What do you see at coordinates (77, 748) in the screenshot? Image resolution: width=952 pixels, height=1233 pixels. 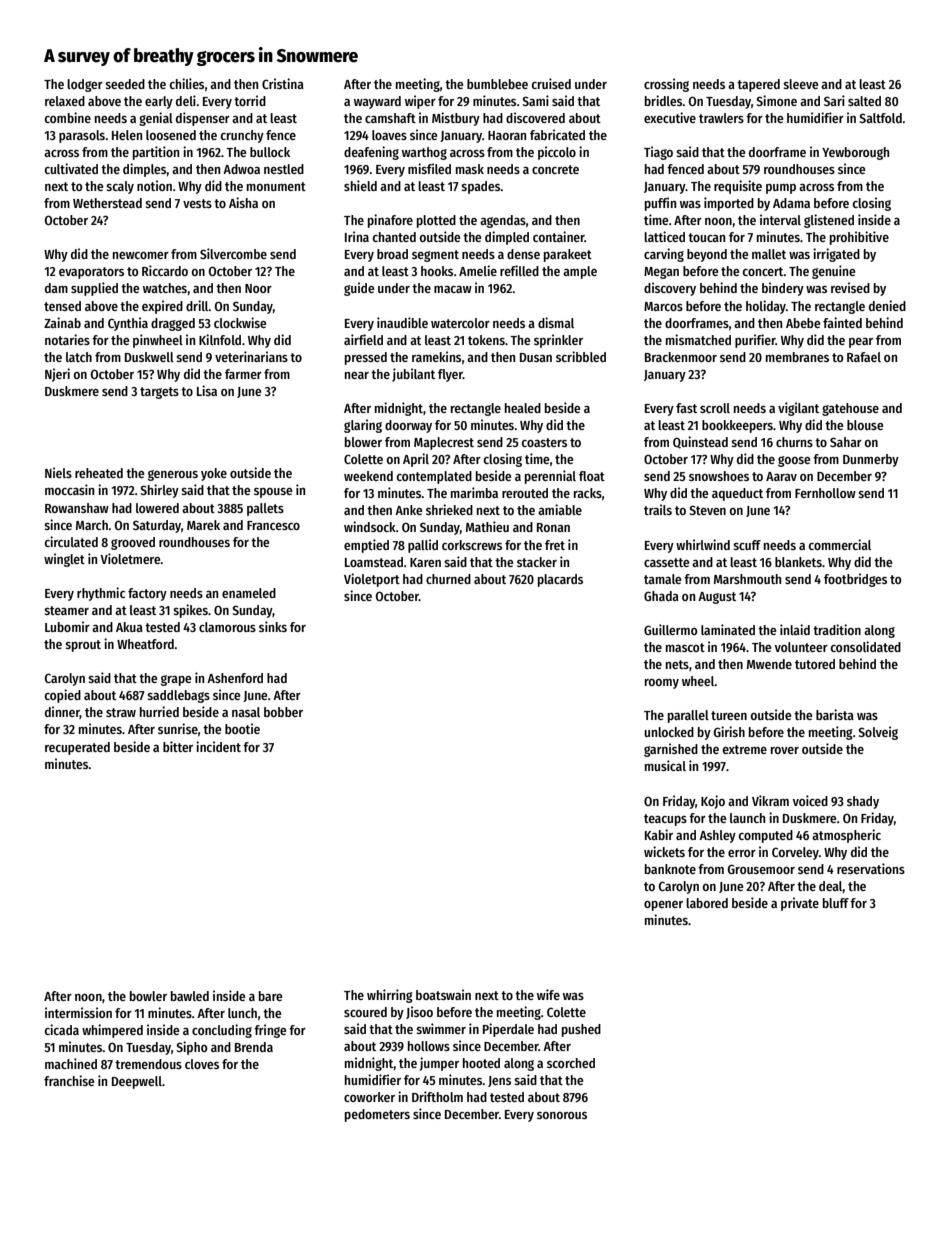 I see `recuperated` at bounding box center [77, 748].
